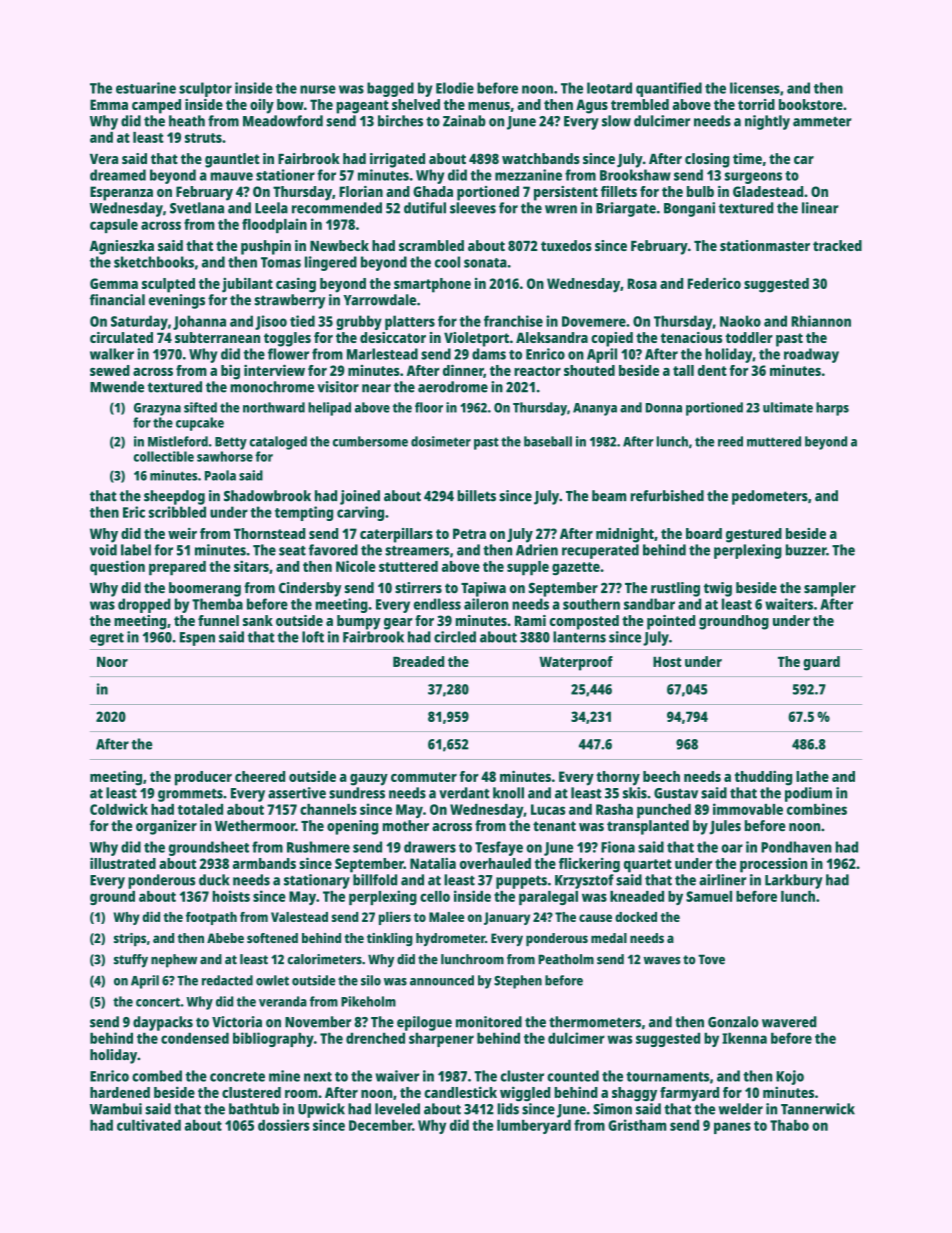 The width and height of the page is (952, 1233). Describe the element at coordinates (157, 1076) in the page. I see `combed` at that location.
